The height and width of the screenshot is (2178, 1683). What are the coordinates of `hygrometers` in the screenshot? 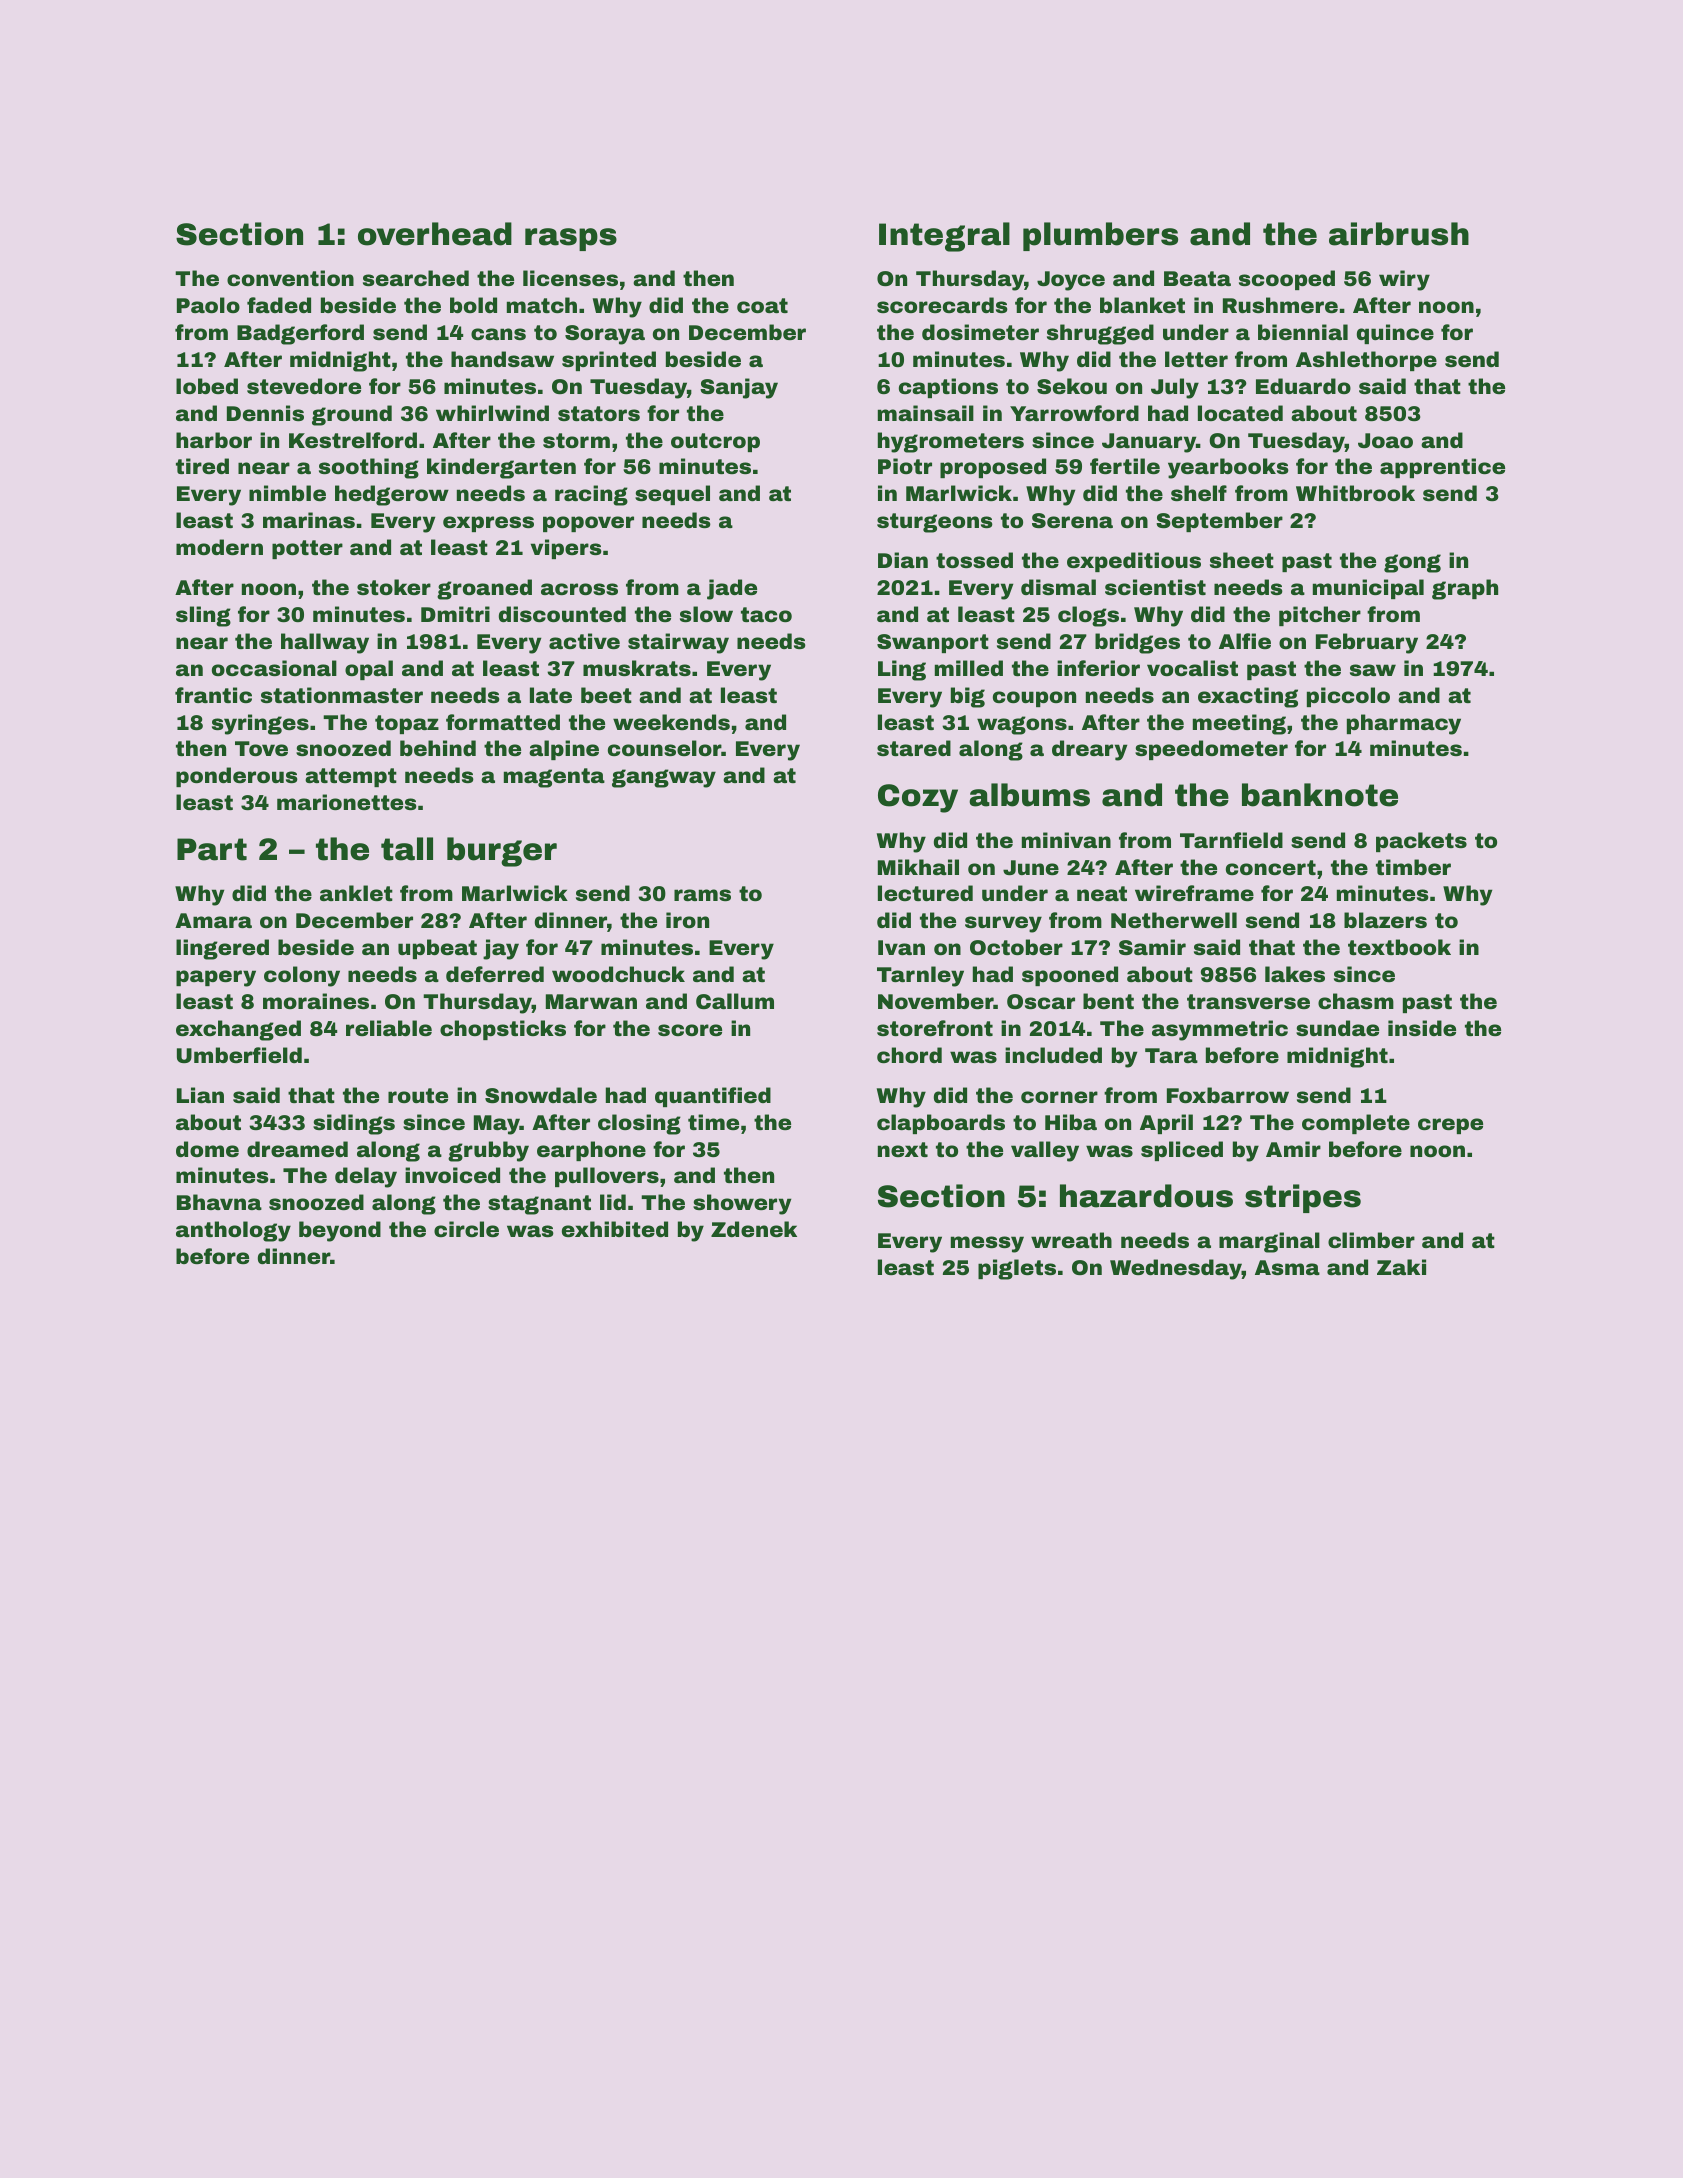 It's located at (951, 442).
